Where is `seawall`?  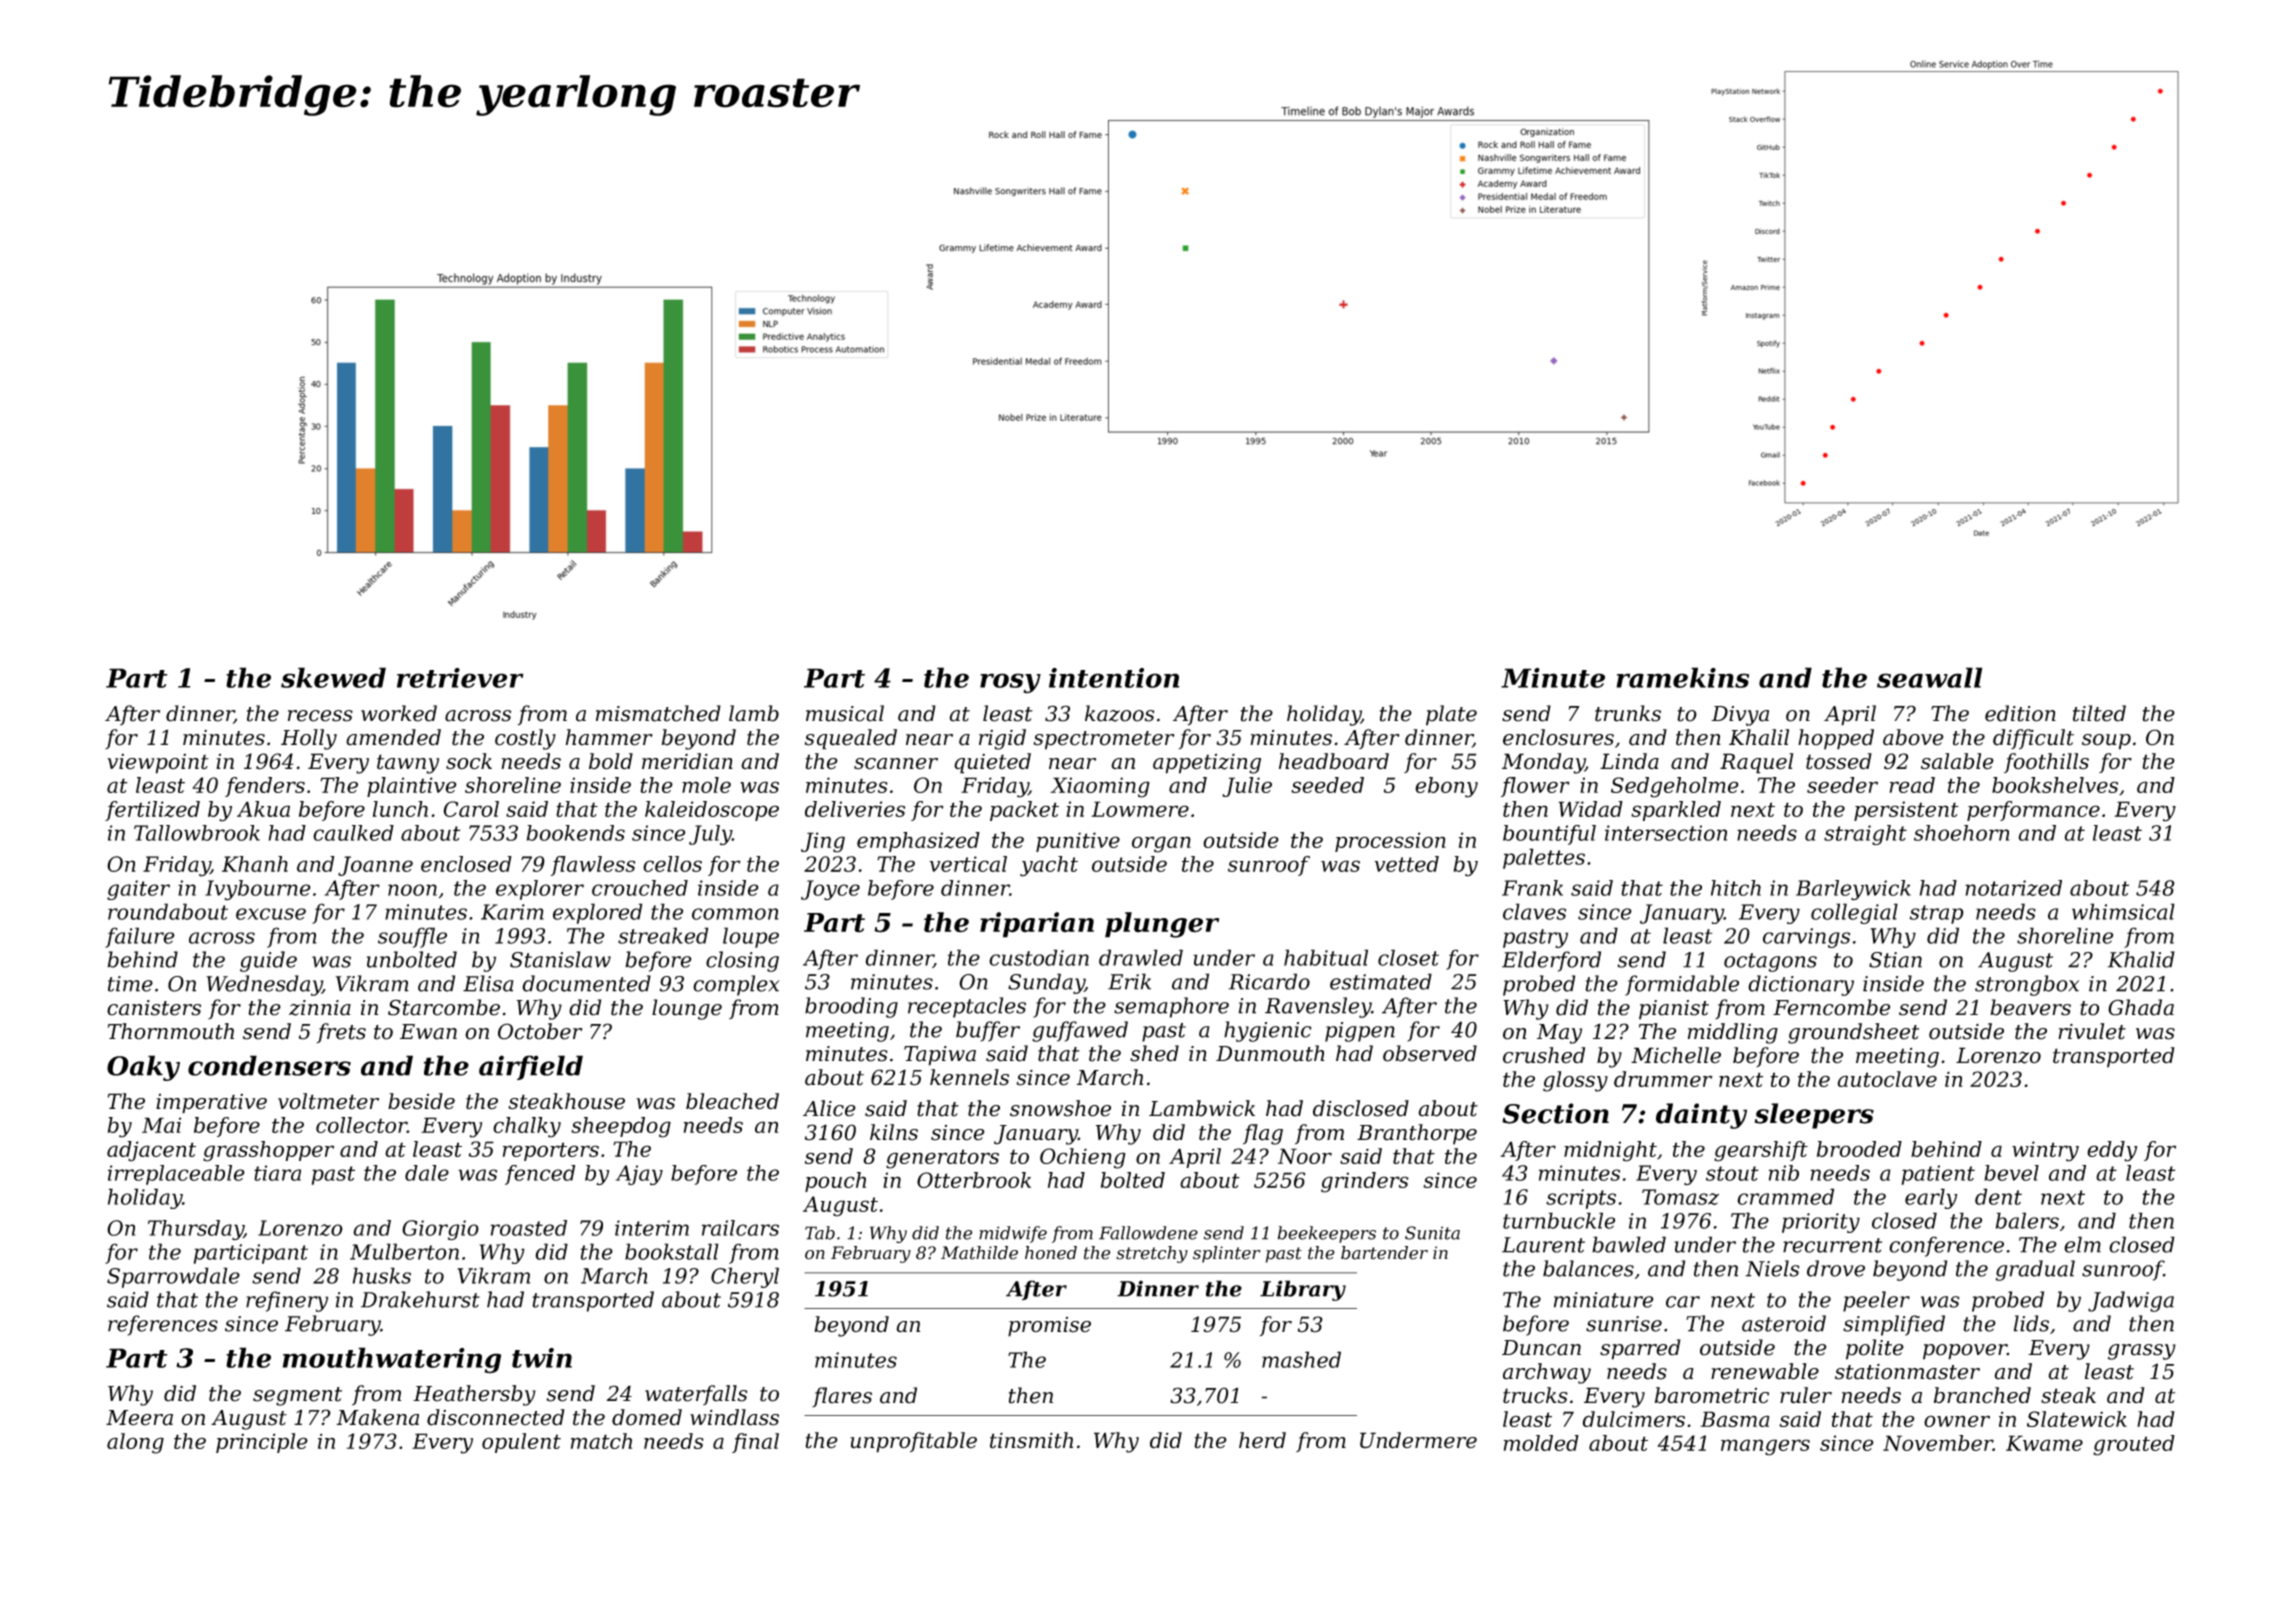 seawall is located at coordinates (1930, 677).
